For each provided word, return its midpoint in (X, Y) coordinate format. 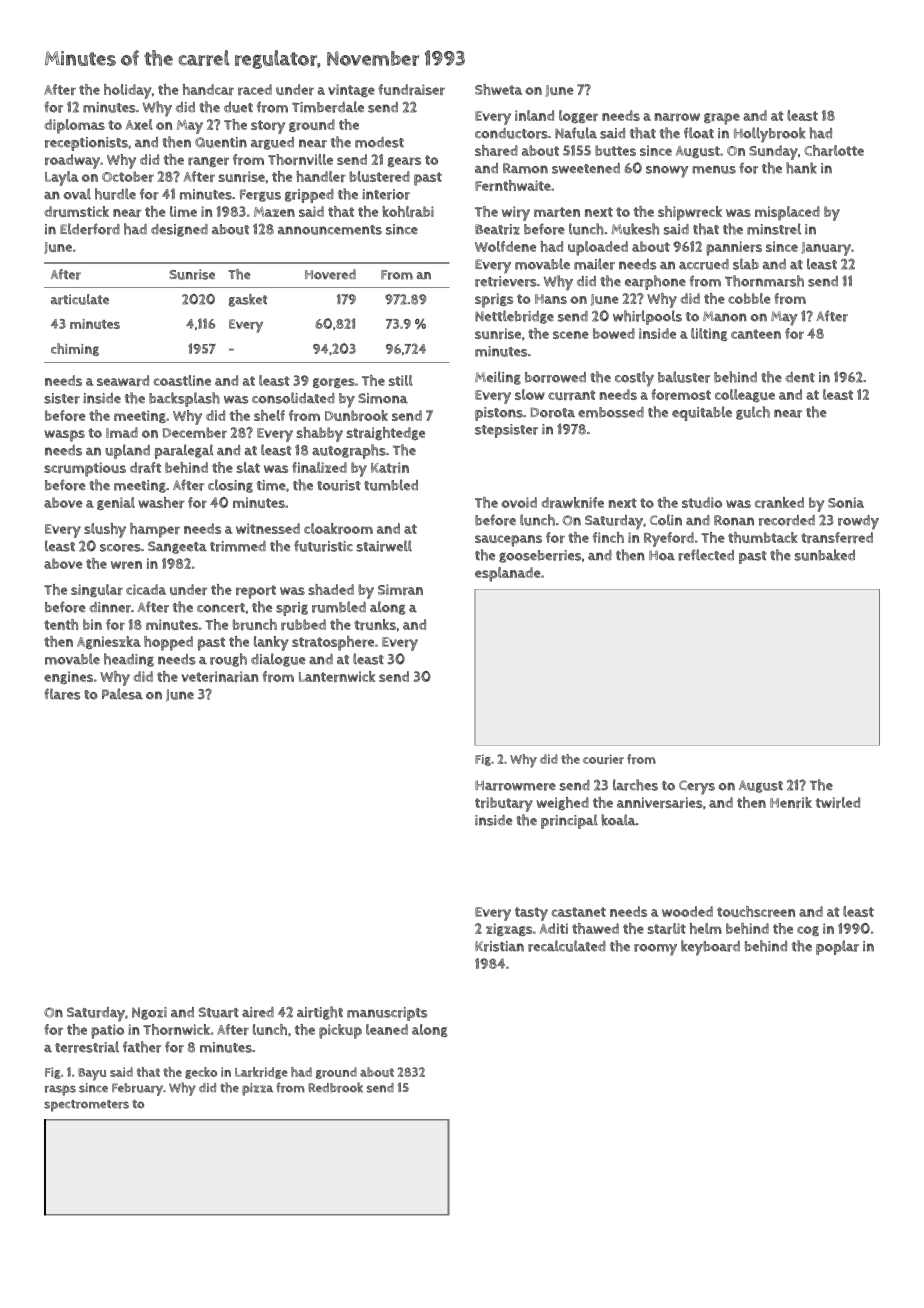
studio (702, 502)
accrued (704, 264)
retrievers (506, 281)
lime (183, 211)
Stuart (218, 1012)
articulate (80, 299)
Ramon (525, 168)
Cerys (697, 787)
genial (116, 503)
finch (608, 537)
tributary (504, 804)
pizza (257, 1089)
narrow (677, 117)
